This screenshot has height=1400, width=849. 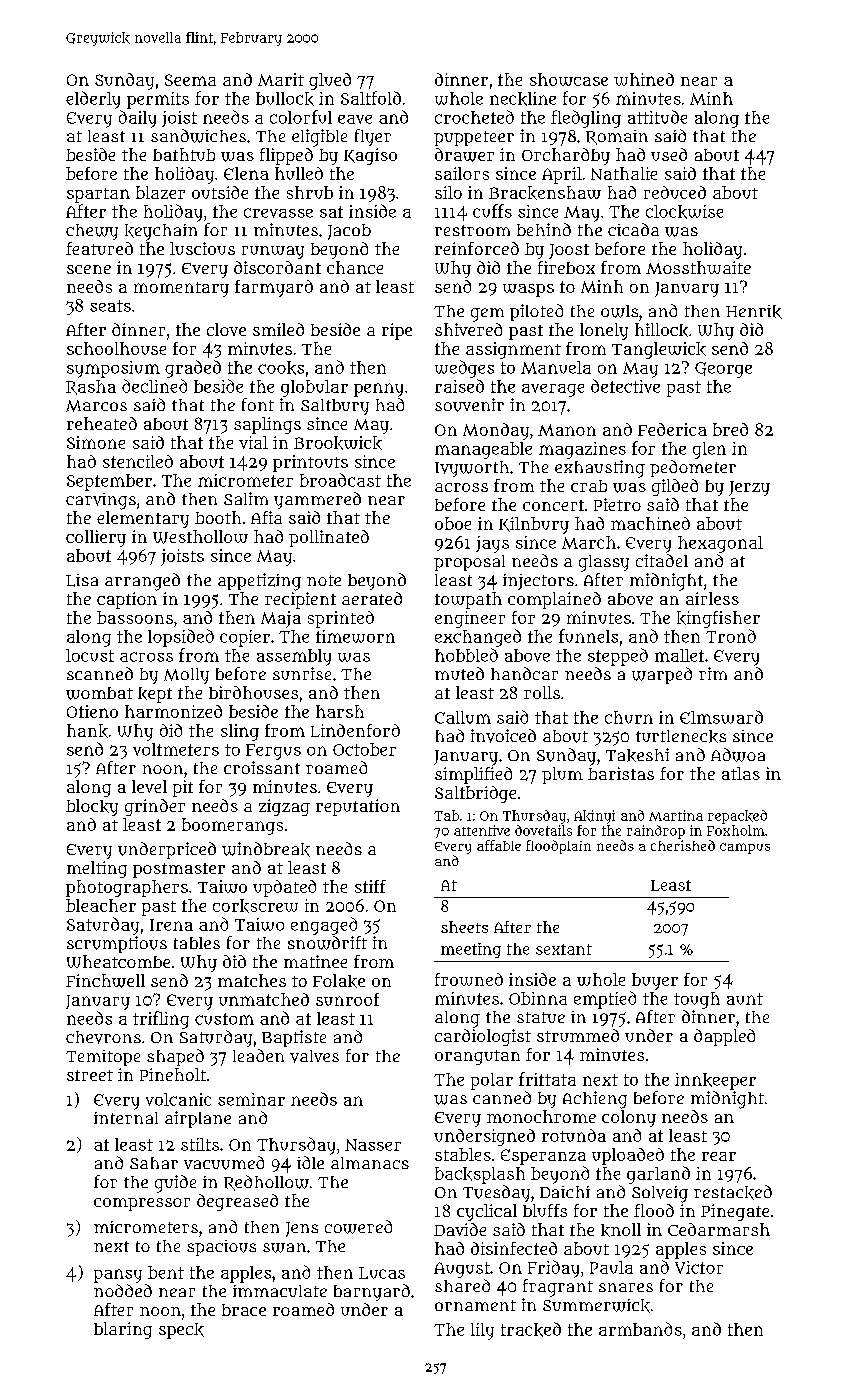 I want to click on speck, so click(x=181, y=1331).
